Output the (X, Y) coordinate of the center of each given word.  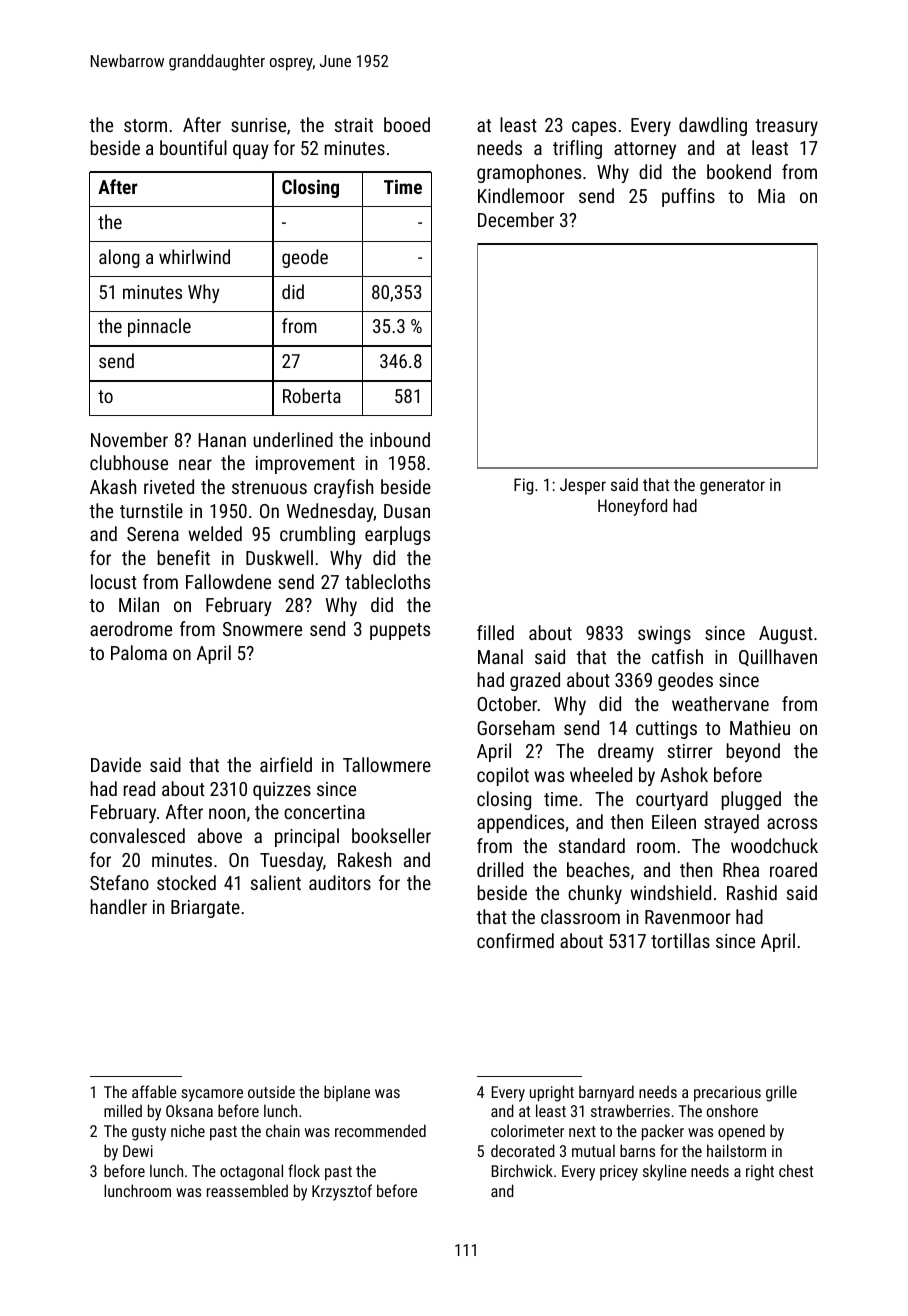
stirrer (690, 751)
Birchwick (522, 1170)
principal (307, 837)
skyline (665, 1172)
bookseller (391, 835)
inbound (400, 439)
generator (732, 487)
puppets (400, 631)
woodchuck (774, 845)
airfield (286, 764)
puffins (688, 197)
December (516, 219)
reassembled (247, 1190)
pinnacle (159, 327)
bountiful (193, 147)
